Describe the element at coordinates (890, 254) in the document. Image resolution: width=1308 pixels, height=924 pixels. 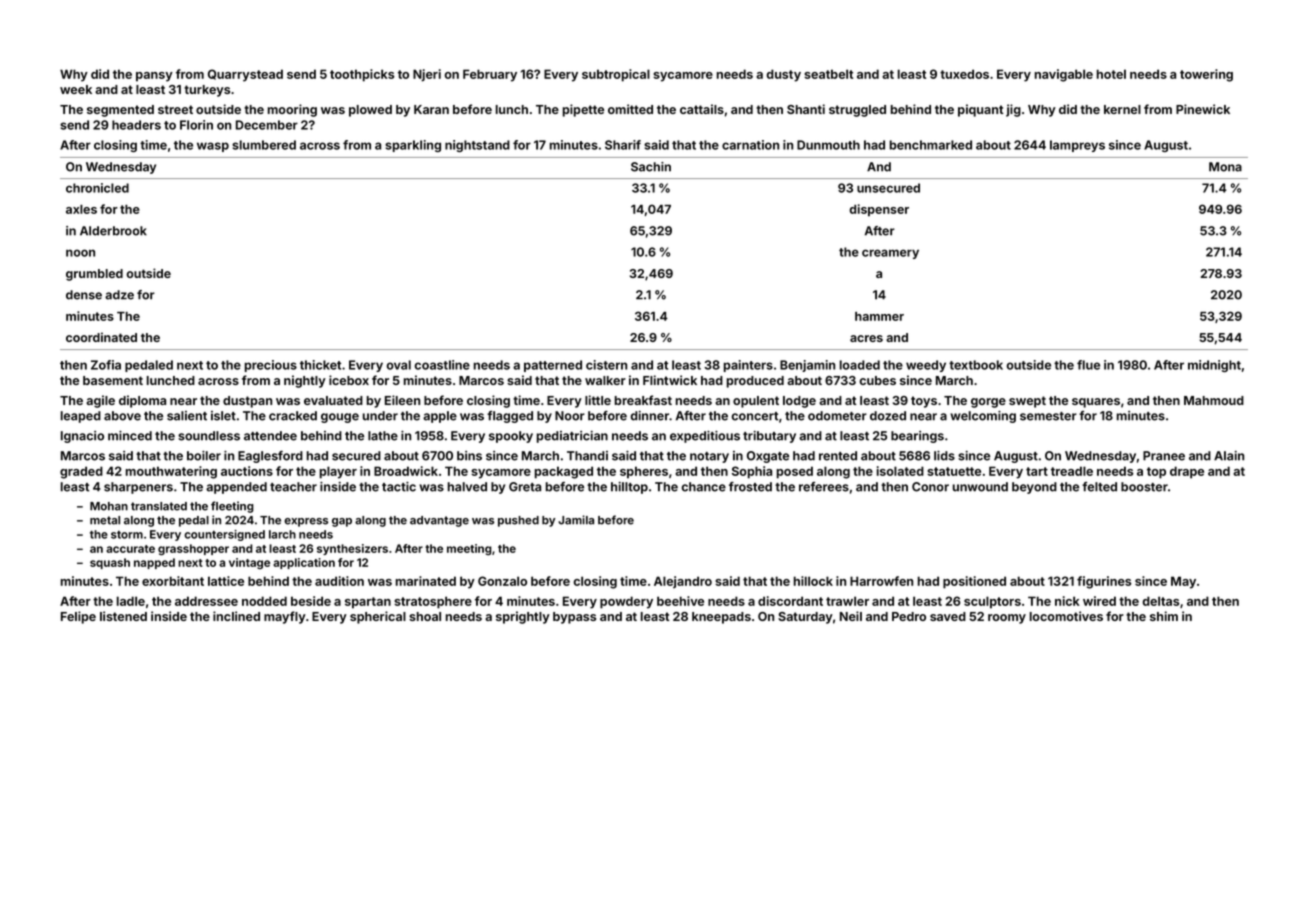
I see `creamery` at that location.
